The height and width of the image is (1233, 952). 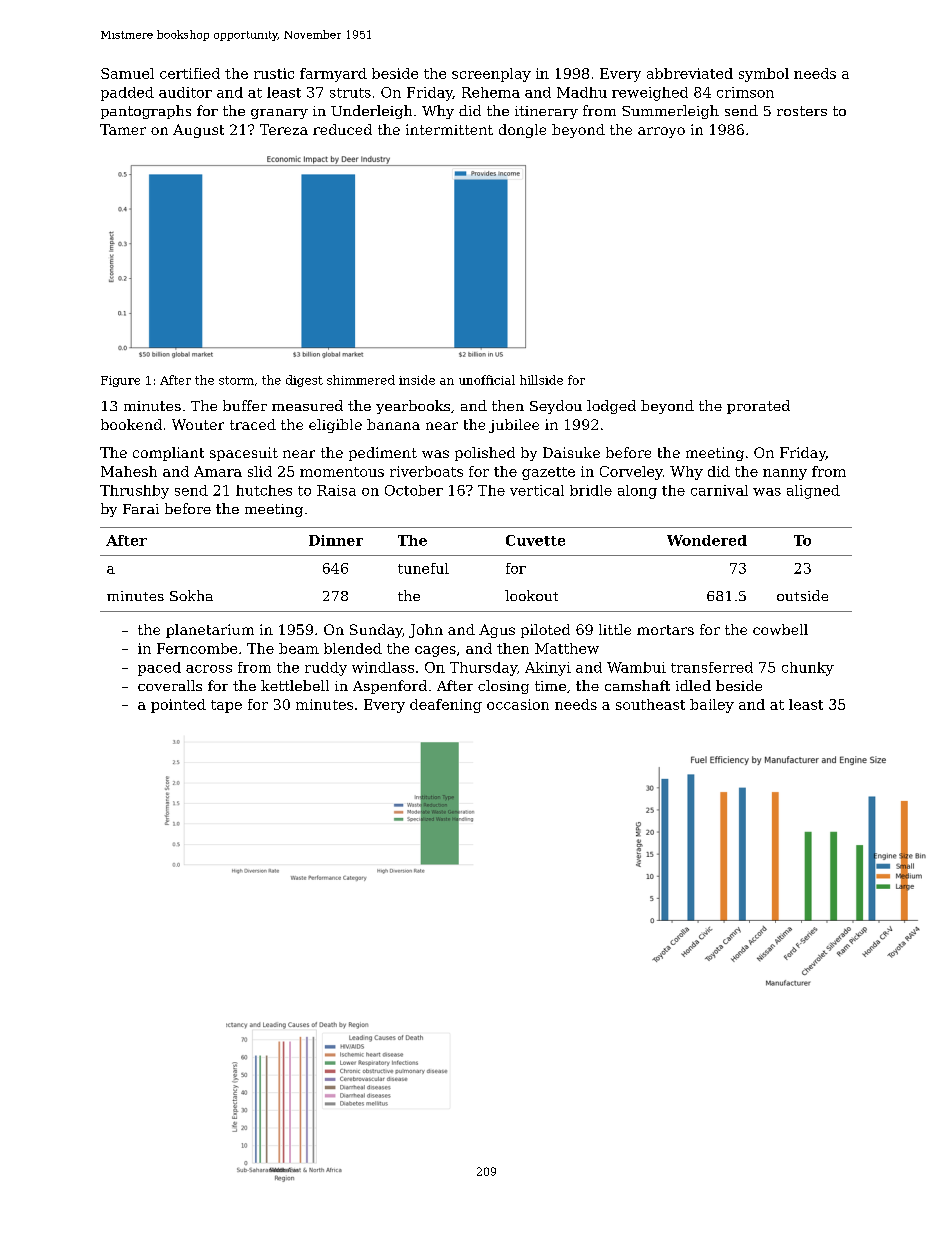 What do you see at coordinates (131, 424) in the image?
I see `bookend` at bounding box center [131, 424].
